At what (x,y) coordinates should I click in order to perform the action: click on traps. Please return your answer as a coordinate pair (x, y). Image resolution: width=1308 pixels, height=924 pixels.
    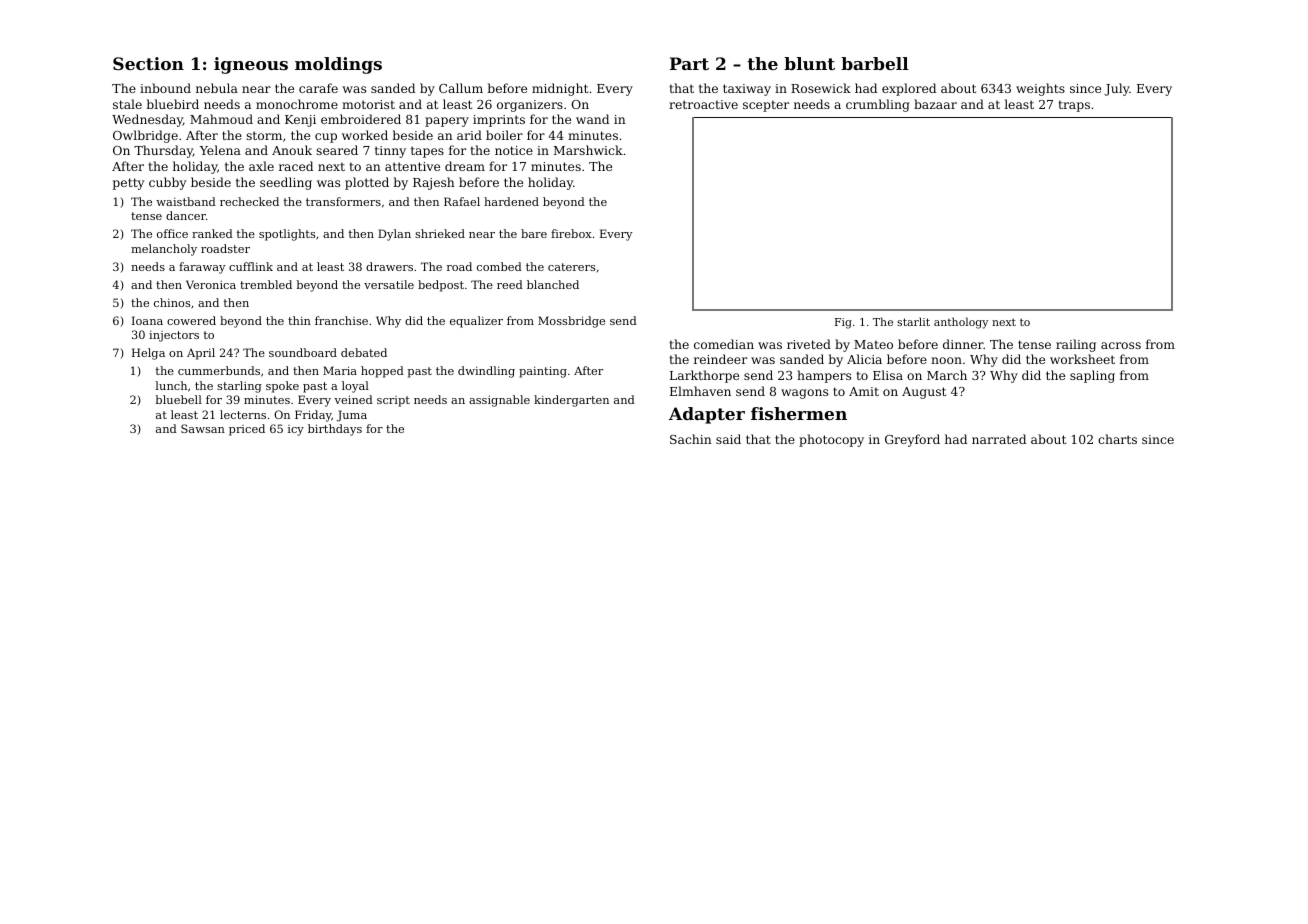
    Looking at the image, I should click on (1074, 106).
